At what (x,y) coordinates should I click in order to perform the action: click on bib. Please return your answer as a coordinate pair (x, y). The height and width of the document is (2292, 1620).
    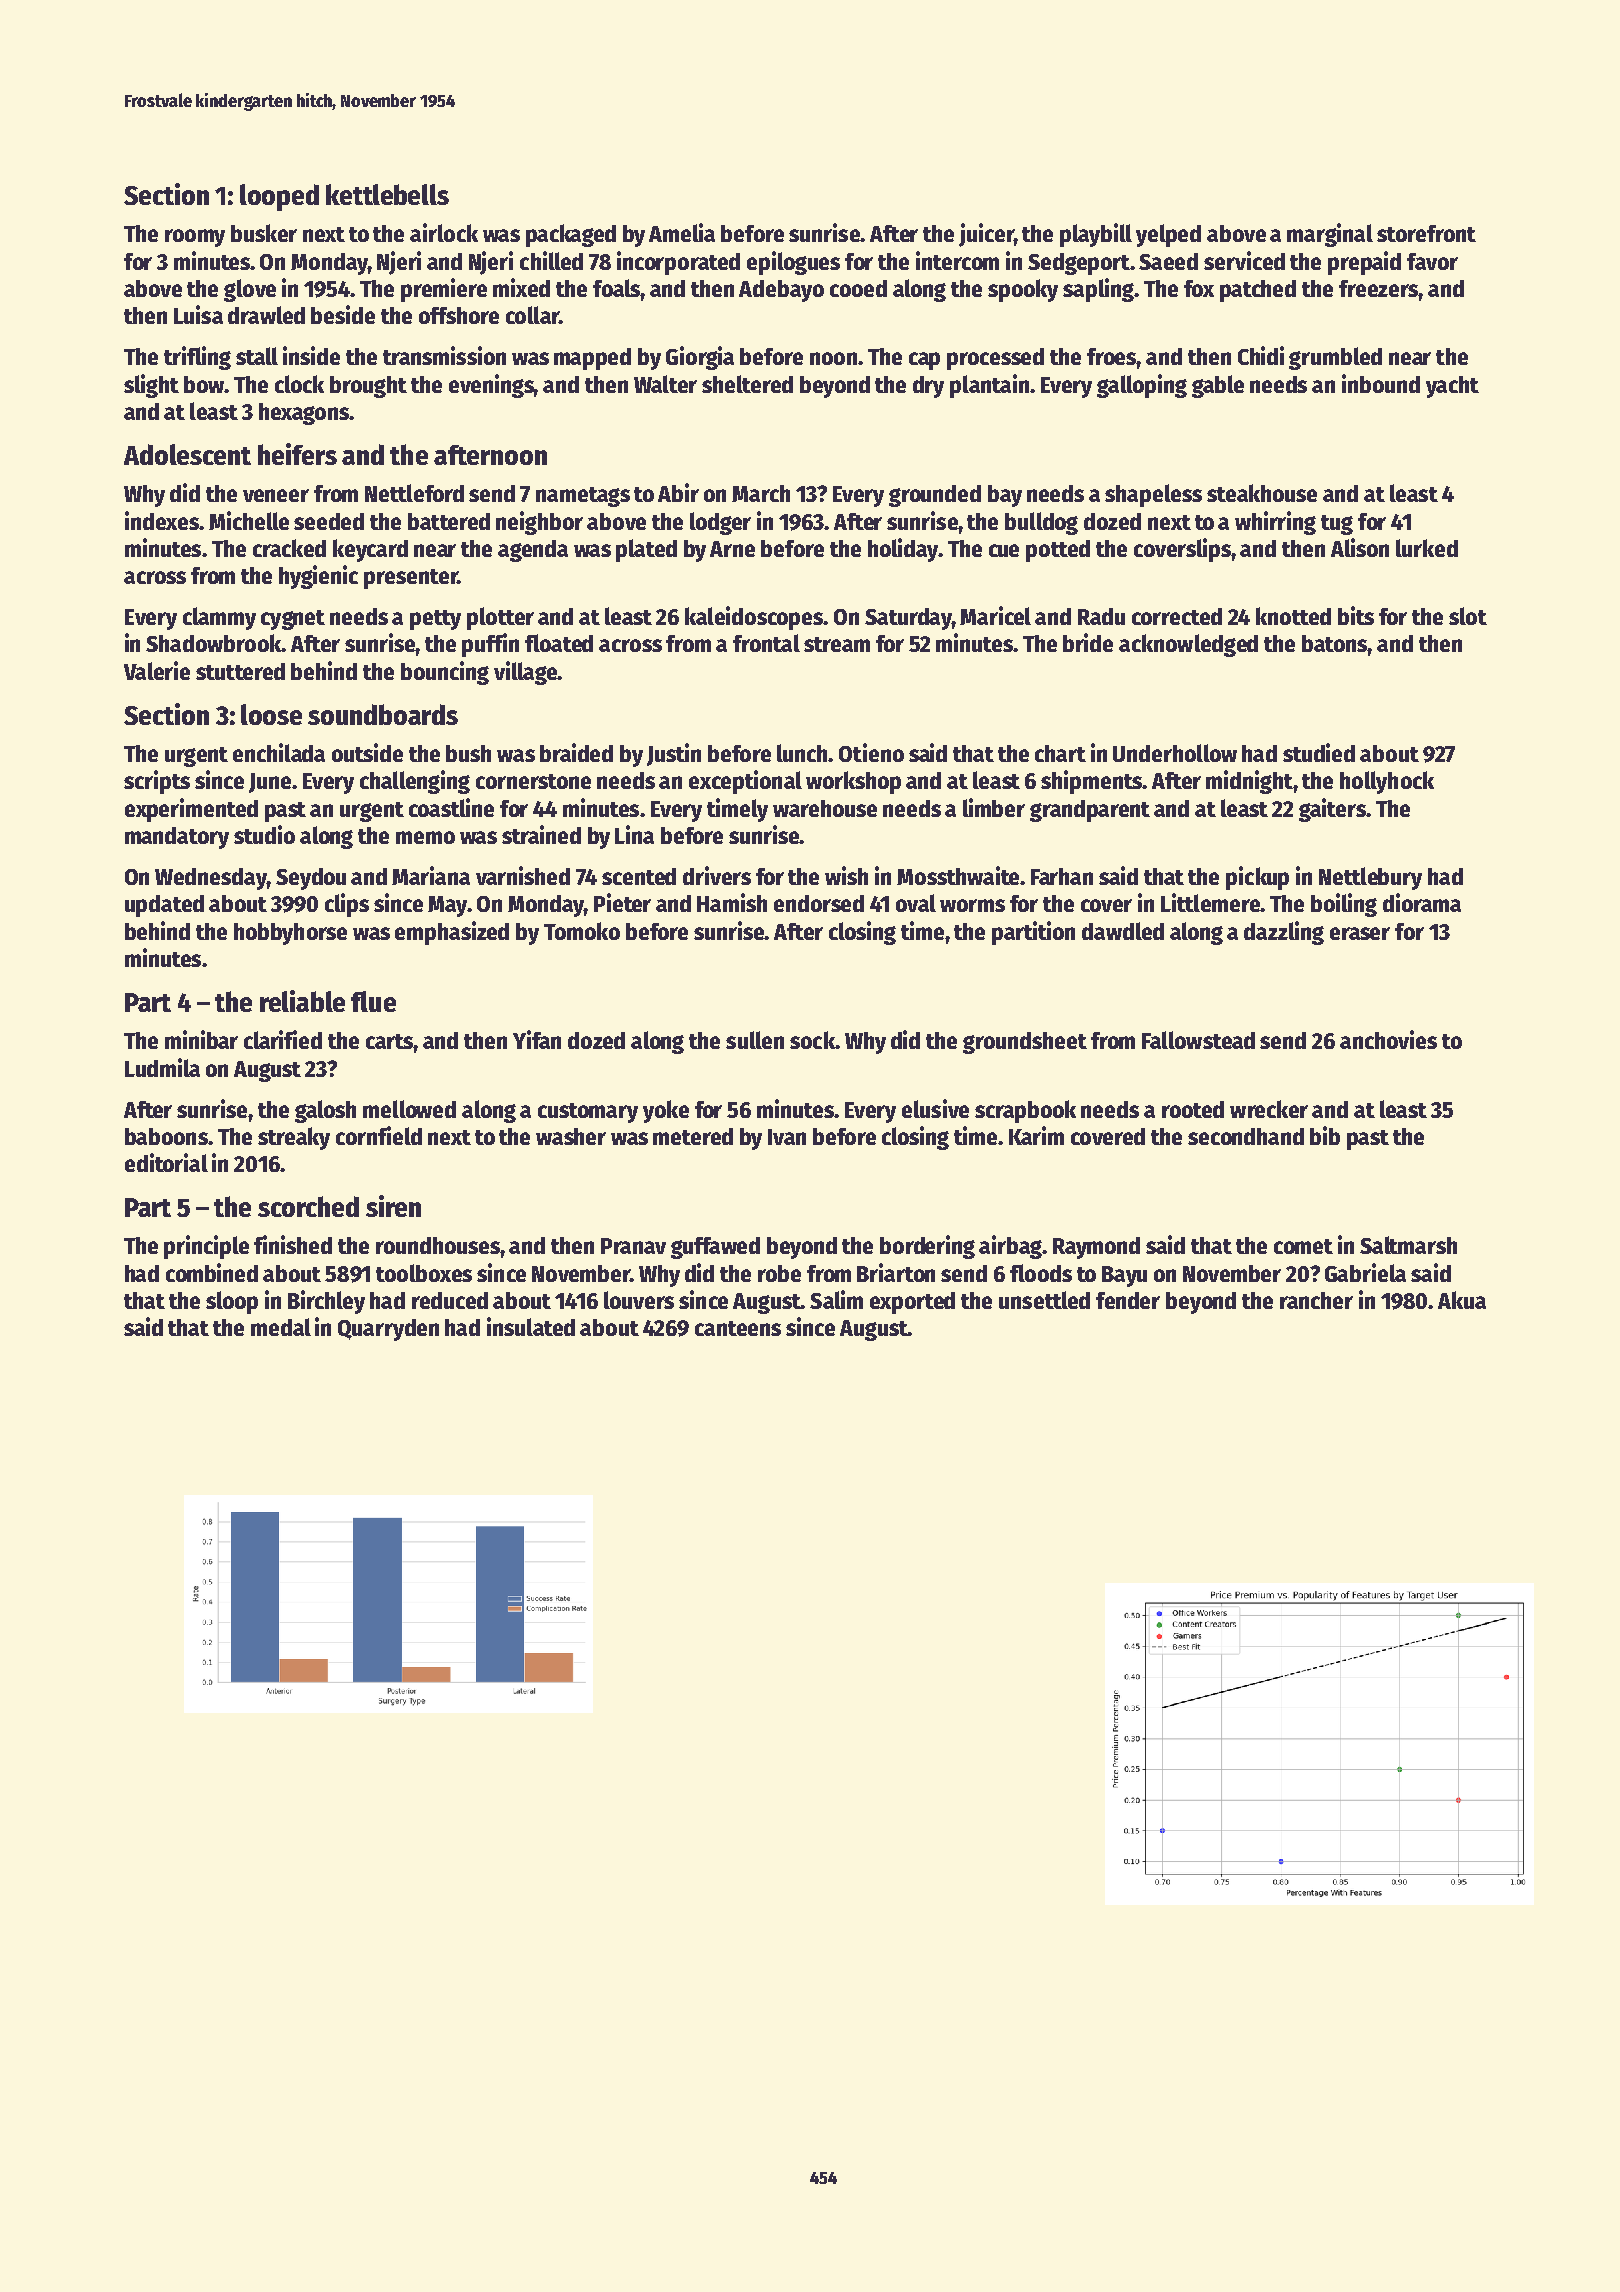
    Looking at the image, I should click on (1325, 1135).
